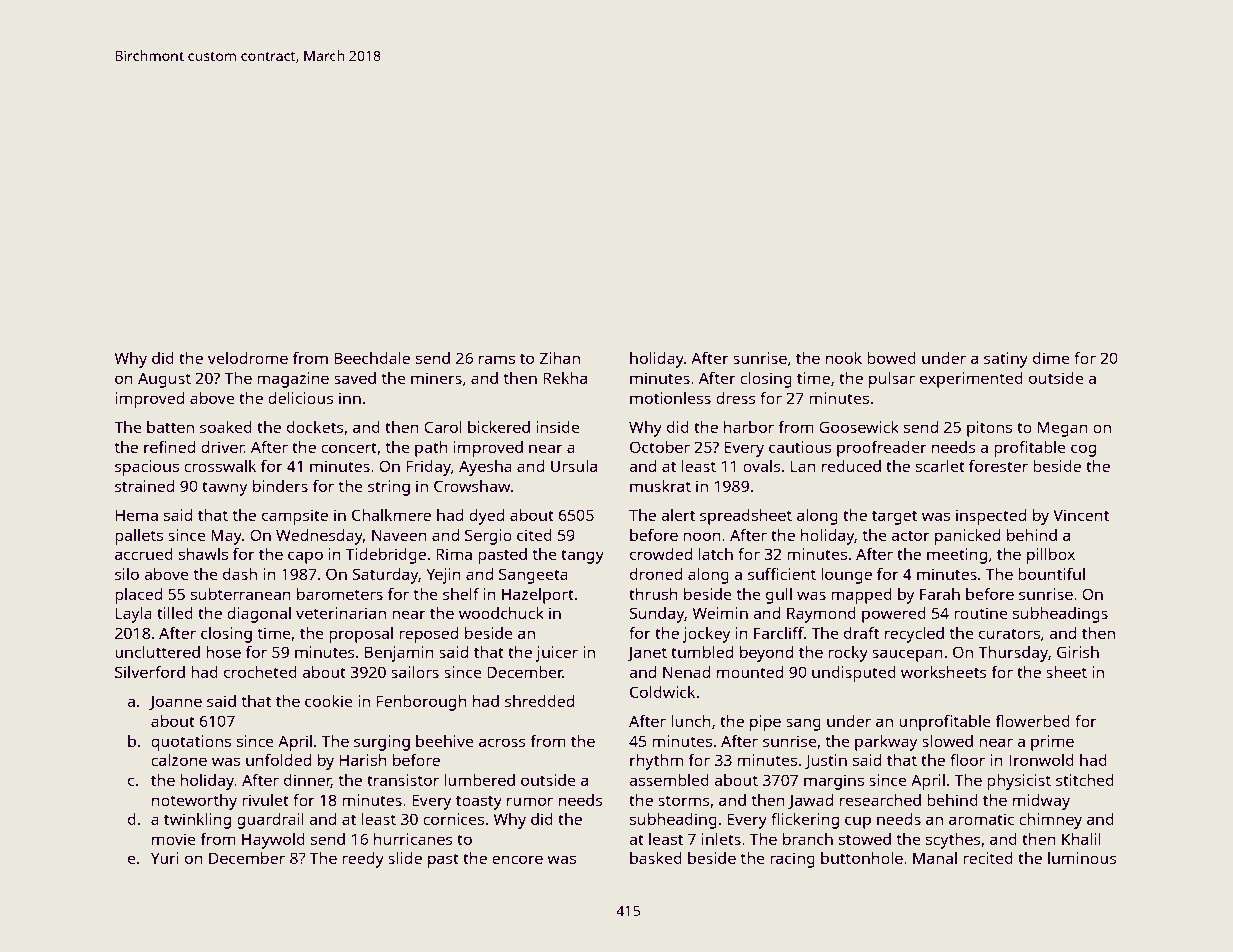  What do you see at coordinates (560, 358) in the screenshot?
I see `Zihan` at bounding box center [560, 358].
